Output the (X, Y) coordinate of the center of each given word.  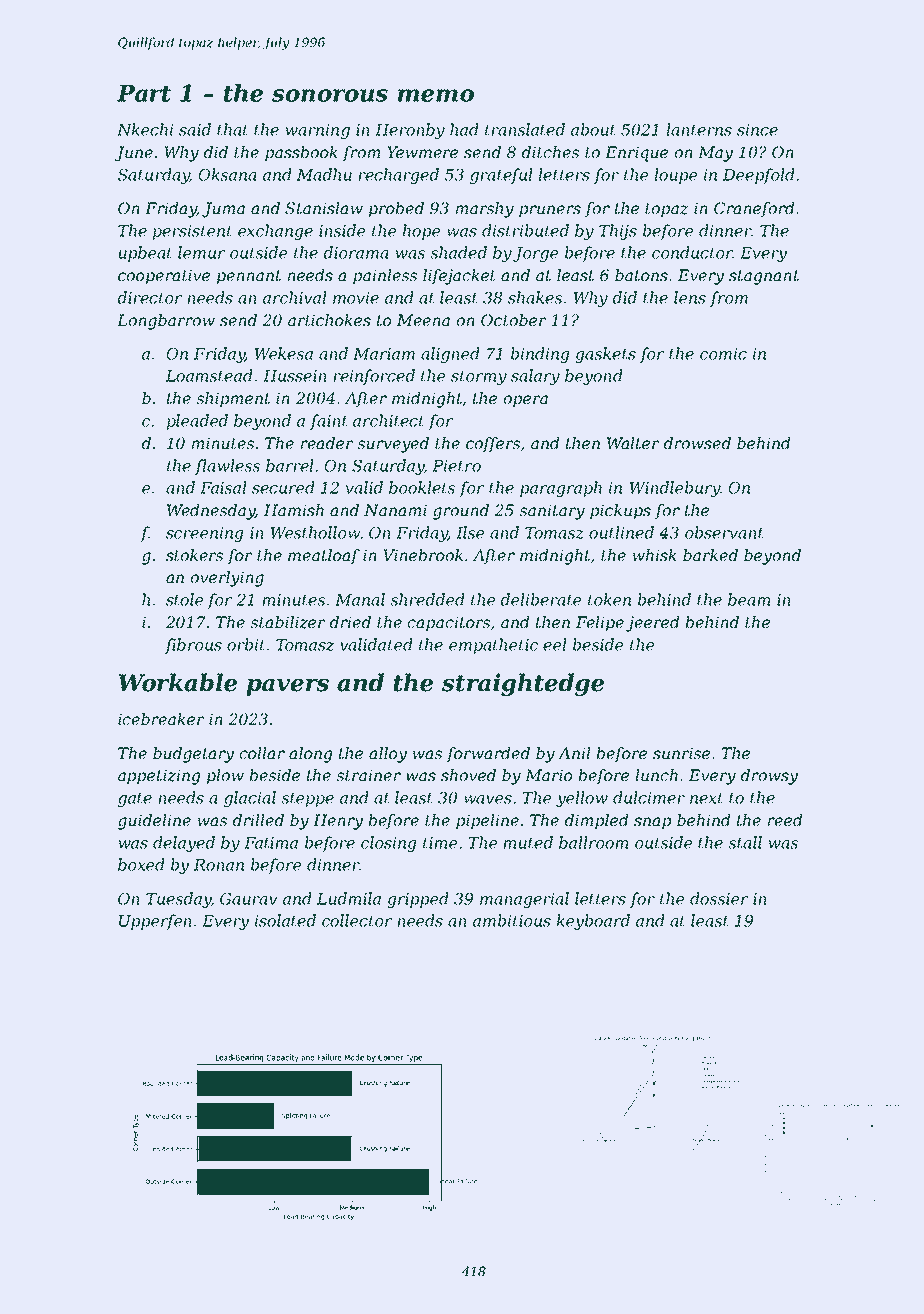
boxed (141, 864)
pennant (249, 277)
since (757, 130)
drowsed (697, 443)
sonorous (330, 95)
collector (357, 920)
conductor (692, 252)
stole (184, 599)
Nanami (395, 510)
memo (436, 95)
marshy (484, 210)
